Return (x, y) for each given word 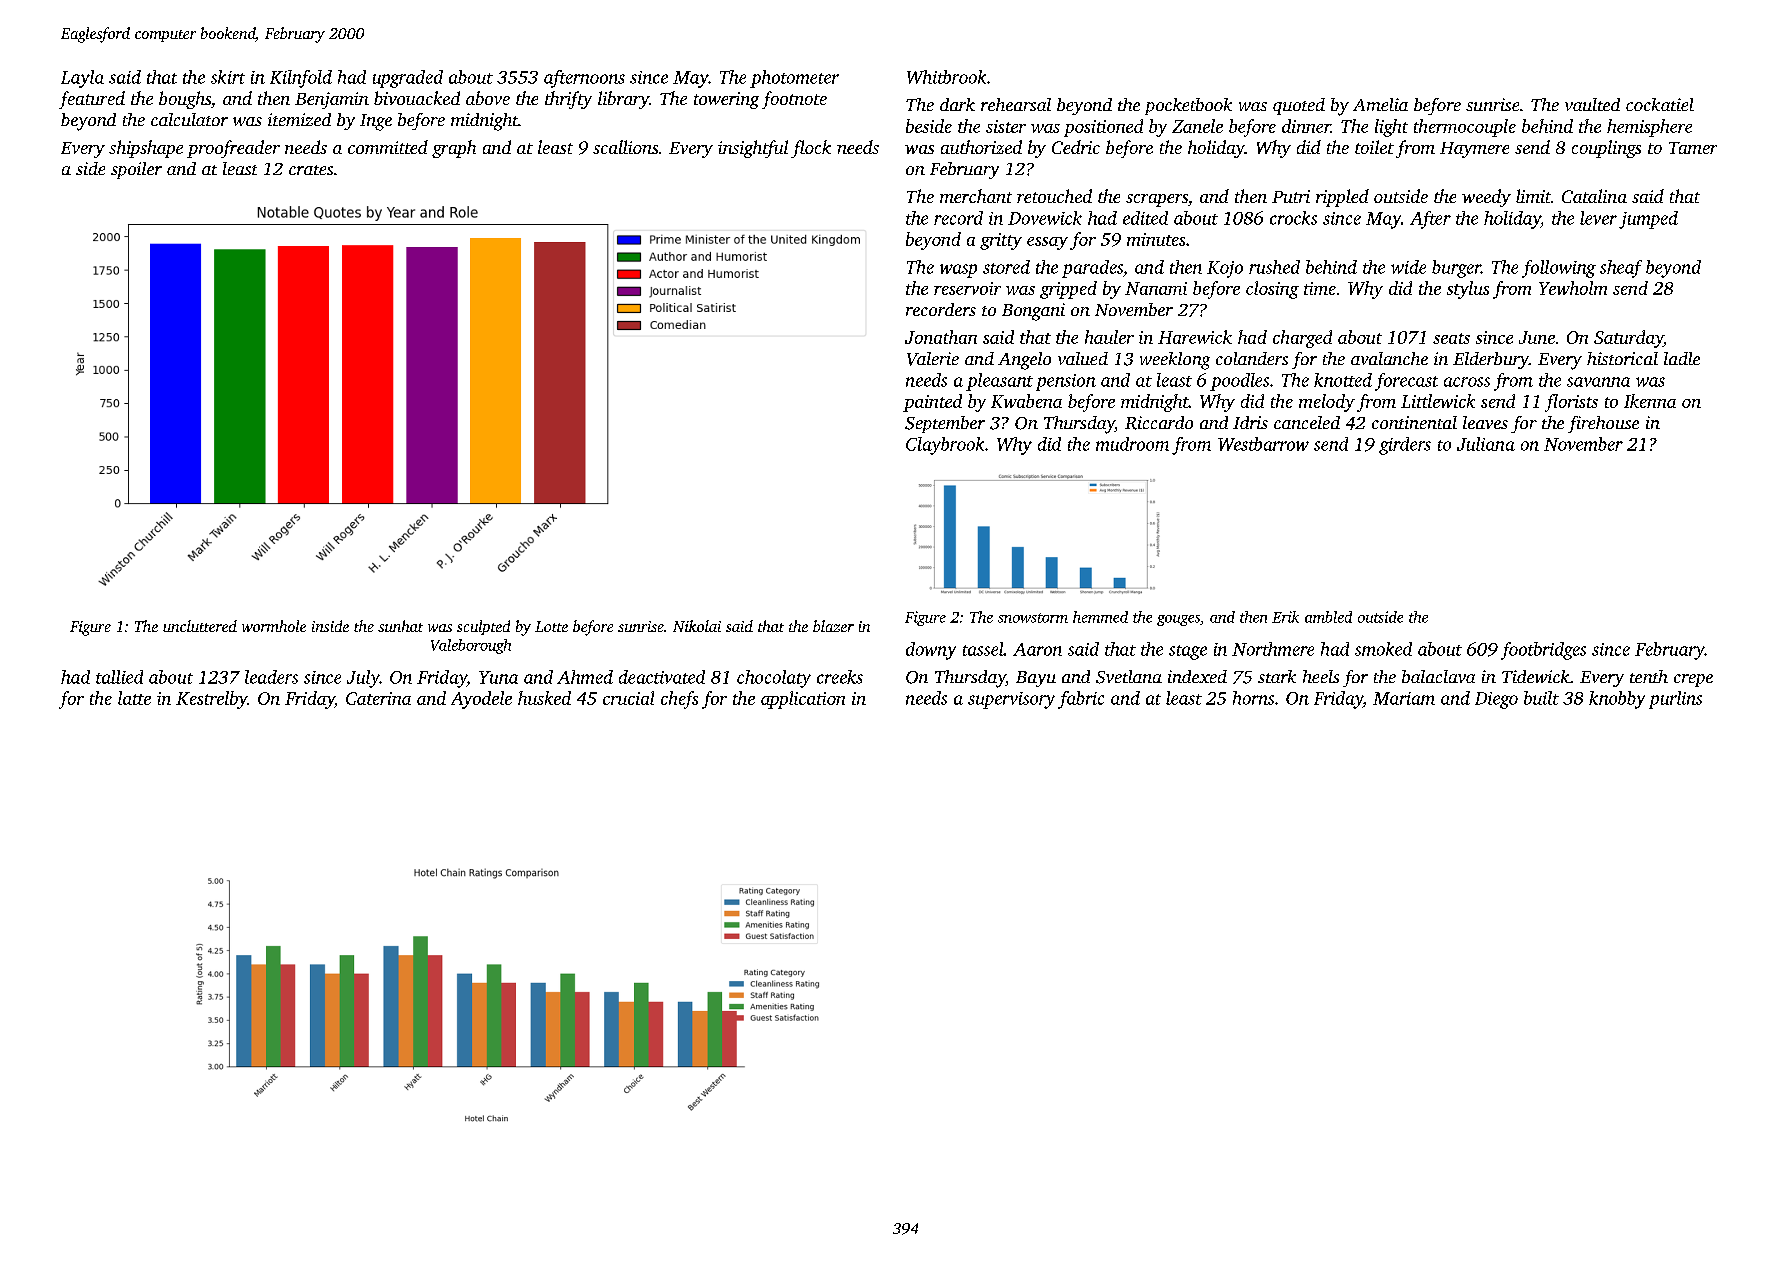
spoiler (136, 170)
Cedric (1076, 147)
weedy (1486, 198)
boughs (185, 100)
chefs (679, 700)
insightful (753, 149)
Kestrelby (211, 700)
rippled (1342, 198)
